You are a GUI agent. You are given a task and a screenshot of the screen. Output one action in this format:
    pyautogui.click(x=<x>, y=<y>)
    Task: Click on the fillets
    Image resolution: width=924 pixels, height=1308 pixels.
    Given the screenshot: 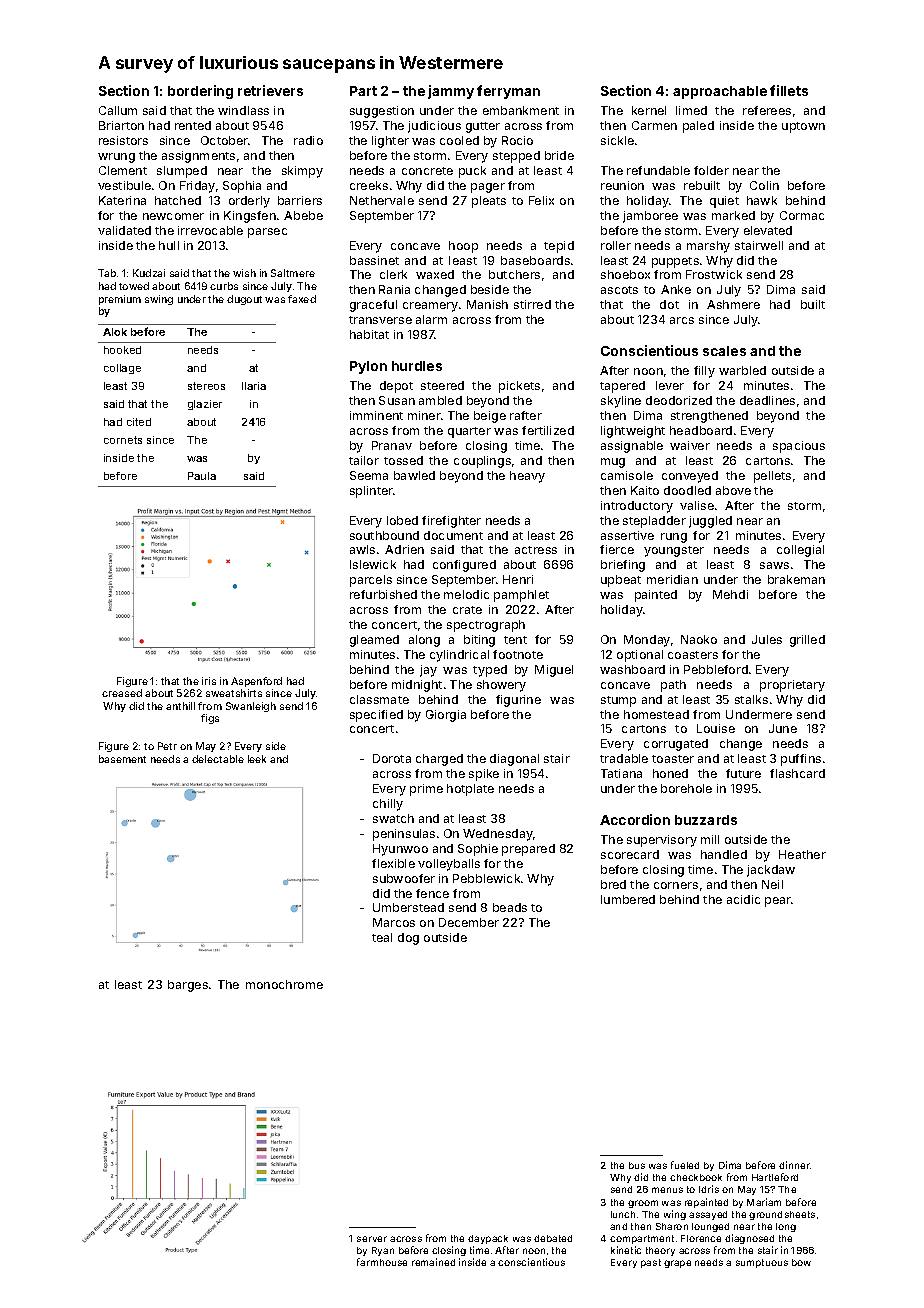 What is the action you would take?
    pyautogui.click(x=789, y=90)
